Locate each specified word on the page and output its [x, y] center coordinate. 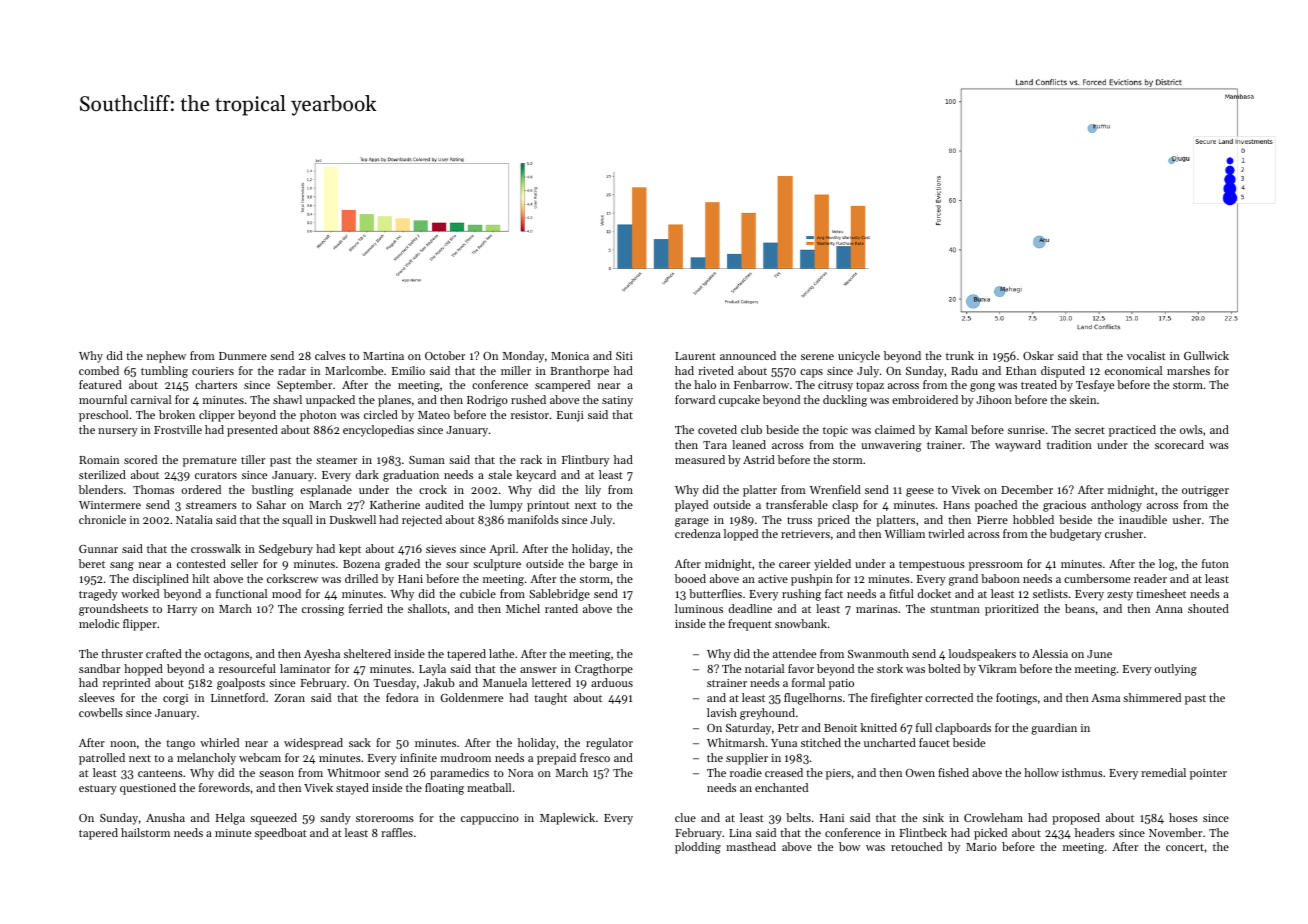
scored [140, 459]
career [794, 565]
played [691, 506]
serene [817, 357]
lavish [722, 712]
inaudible [1143, 519]
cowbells [101, 712]
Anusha [165, 817]
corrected [949, 697]
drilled [361, 578]
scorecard [1179, 444]
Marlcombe [354, 370]
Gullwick [1206, 355]
